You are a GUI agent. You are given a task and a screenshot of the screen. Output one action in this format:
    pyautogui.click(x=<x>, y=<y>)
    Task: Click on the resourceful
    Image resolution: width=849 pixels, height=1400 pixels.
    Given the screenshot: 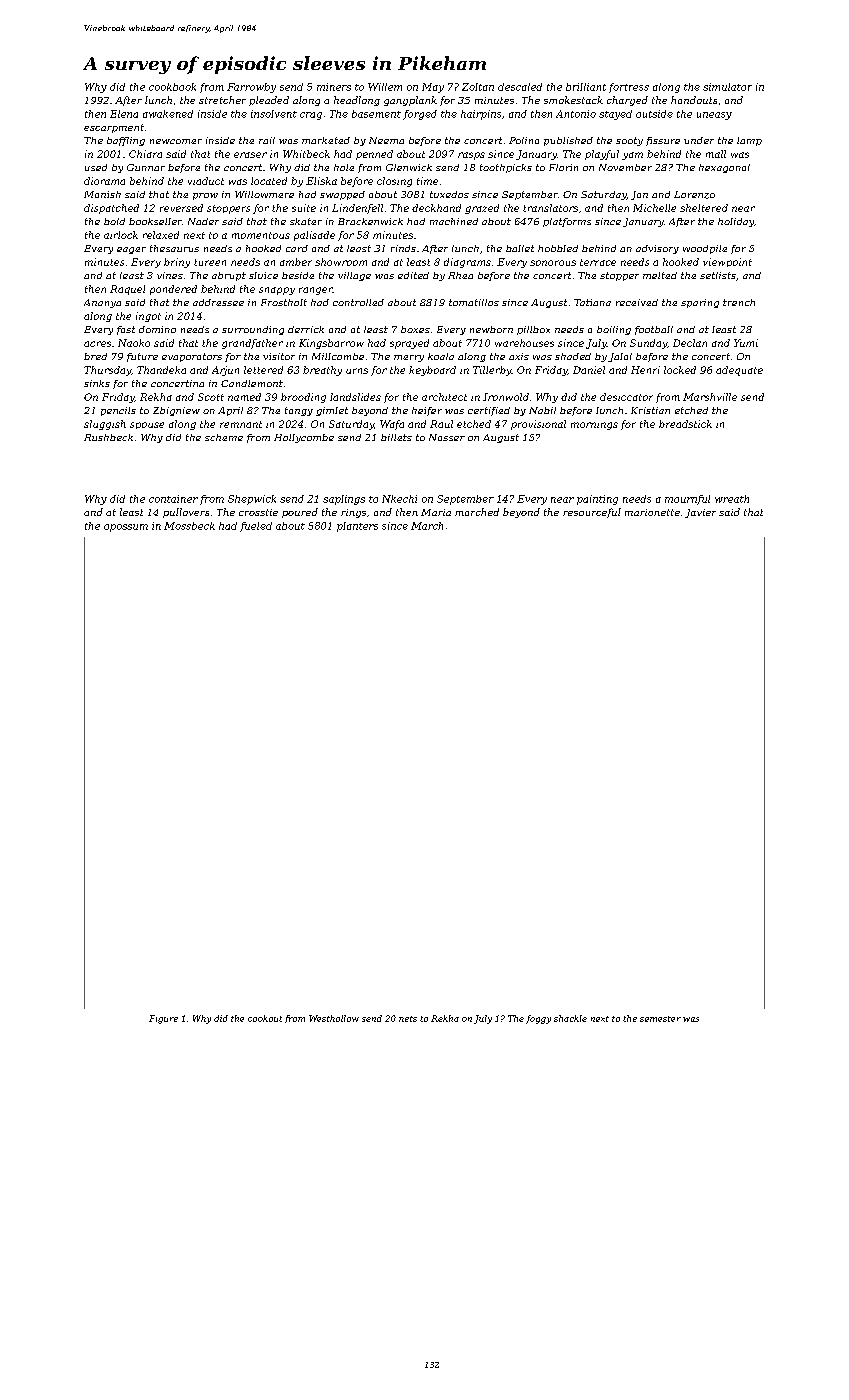 What is the action you would take?
    pyautogui.click(x=592, y=513)
